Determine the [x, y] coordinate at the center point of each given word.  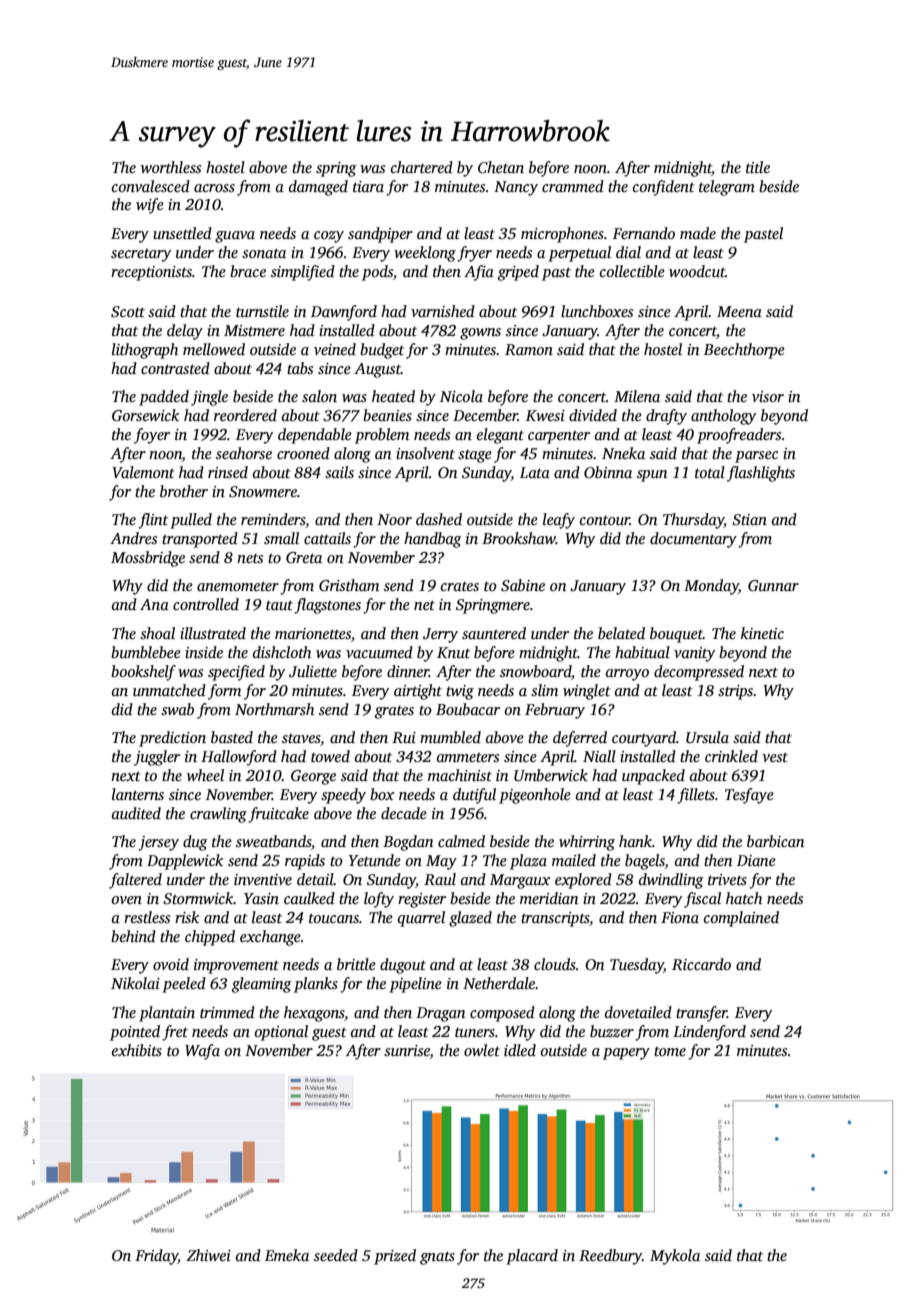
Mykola [675, 1257]
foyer [152, 436]
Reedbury [610, 1257]
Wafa [202, 1052]
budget [382, 351]
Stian [749, 520]
